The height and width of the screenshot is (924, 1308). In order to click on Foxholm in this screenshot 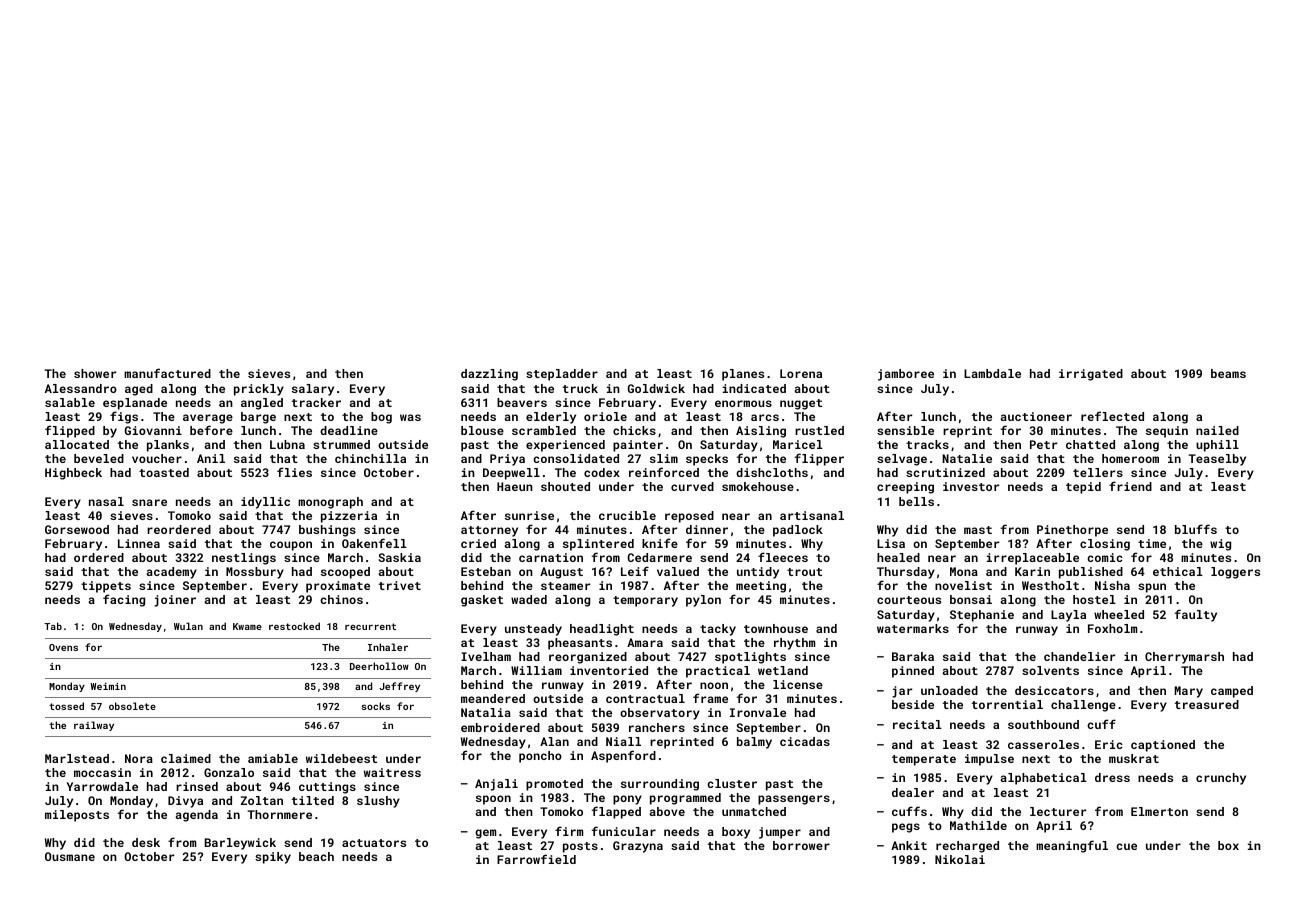, I will do `click(1112, 628)`.
